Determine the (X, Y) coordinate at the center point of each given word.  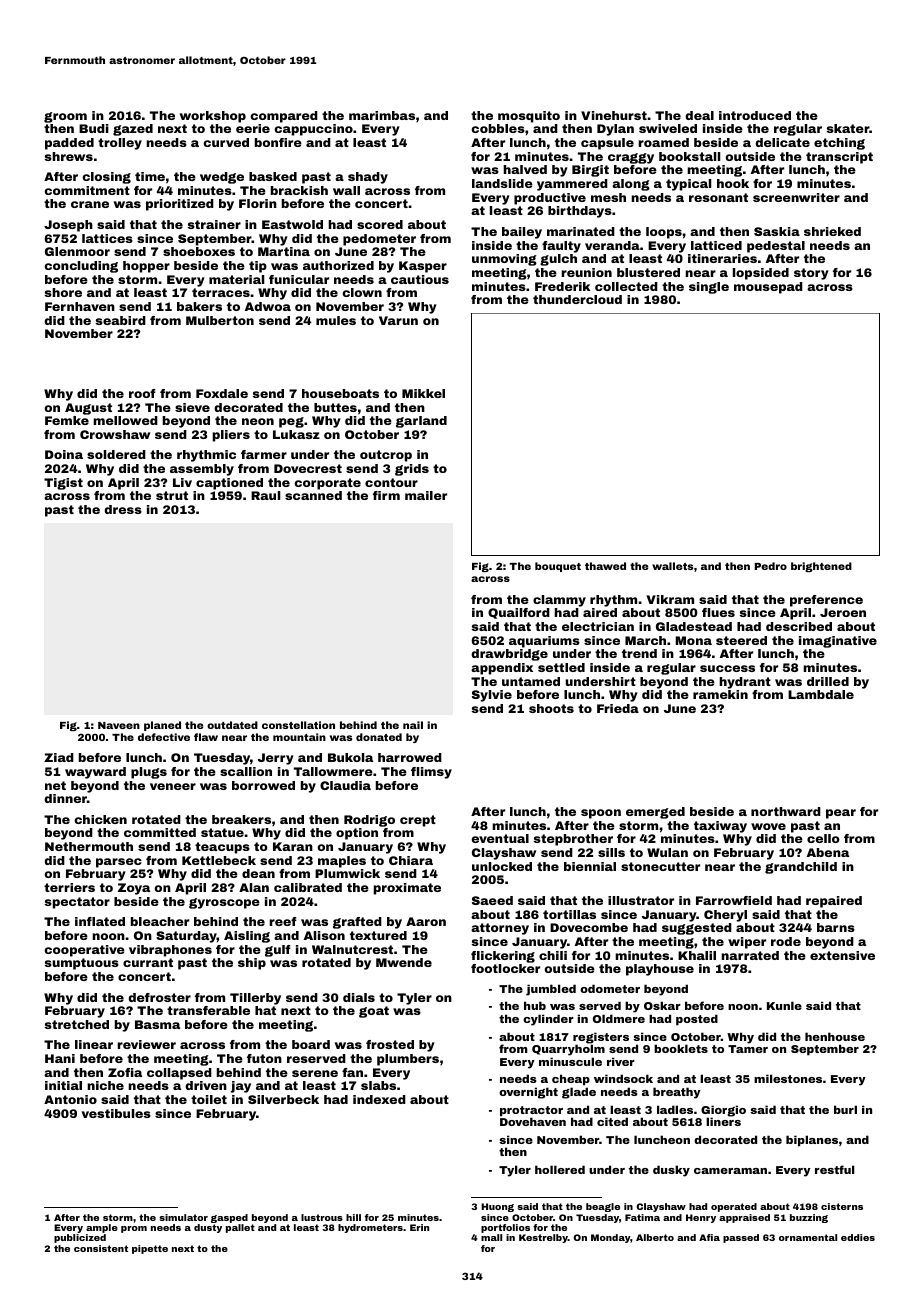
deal (699, 115)
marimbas (382, 115)
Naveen (119, 725)
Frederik (562, 286)
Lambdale (821, 694)
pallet (240, 1228)
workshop (213, 117)
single (709, 288)
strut (172, 495)
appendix (502, 669)
